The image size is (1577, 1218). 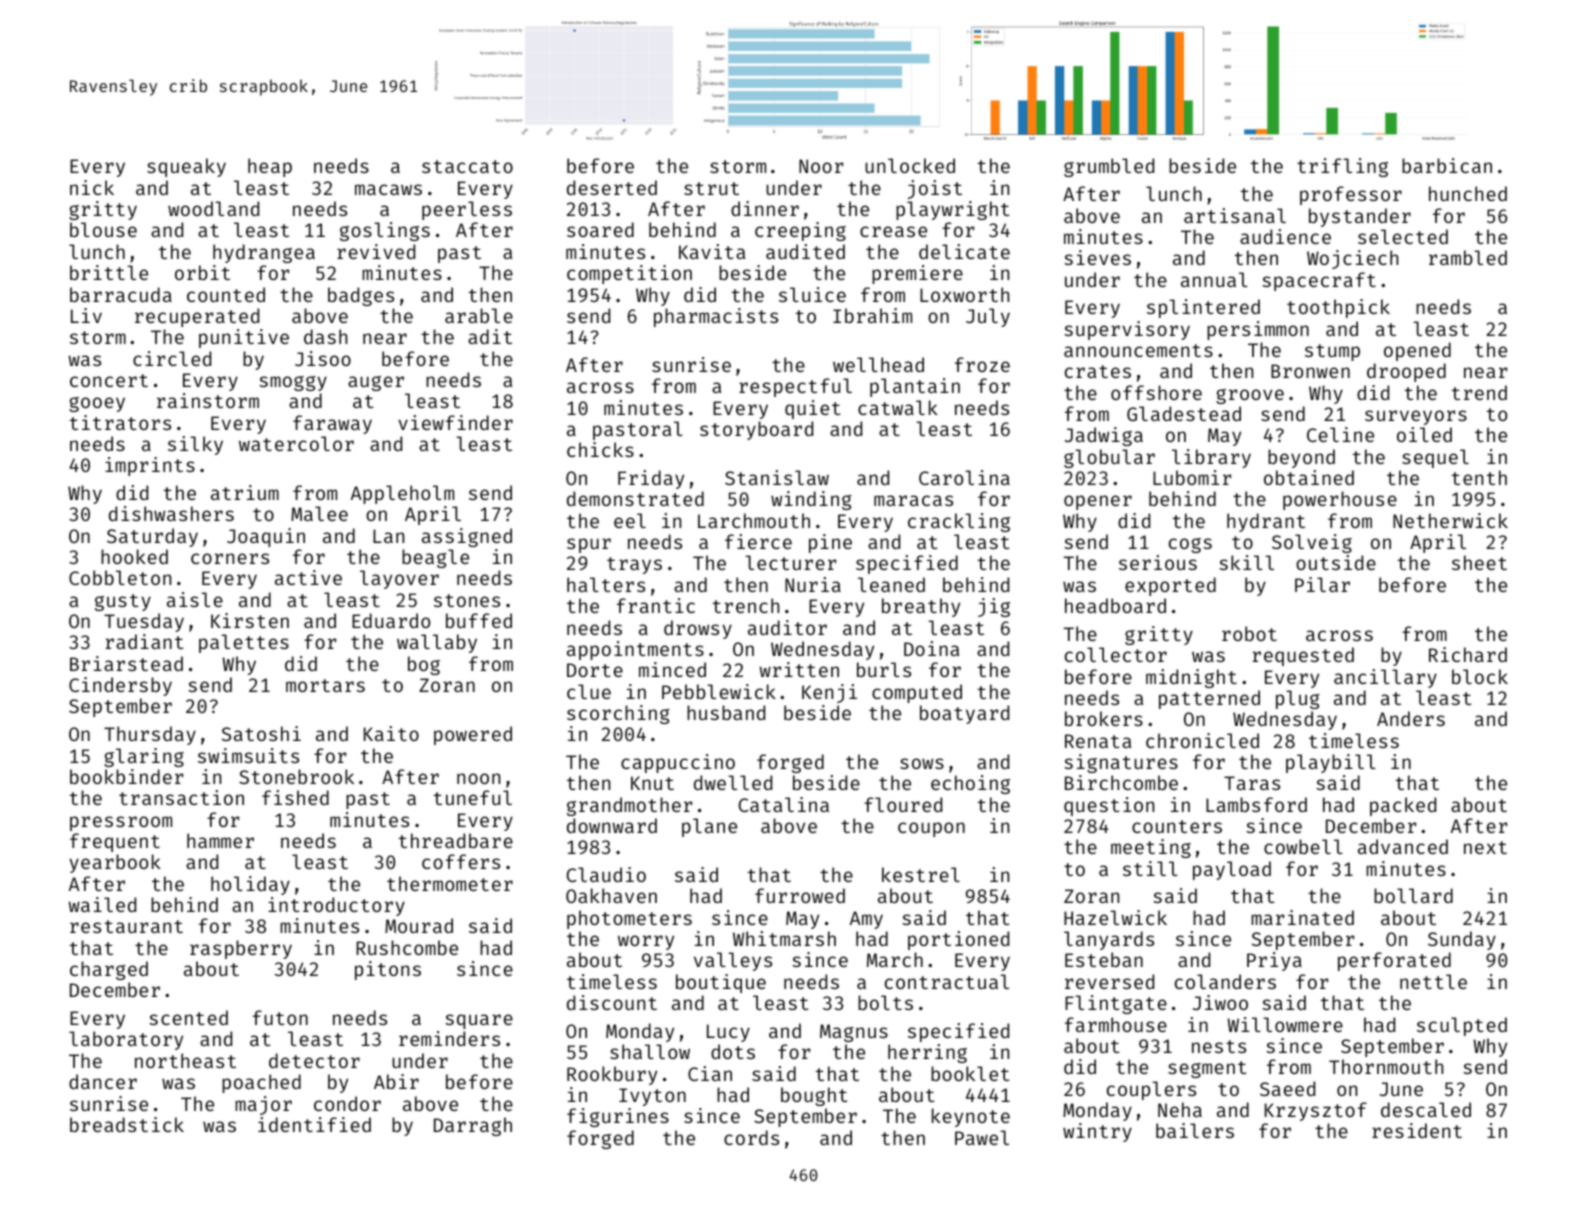 What do you see at coordinates (1303, 846) in the screenshot?
I see `cowbell` at bounding box center [1303, 846].
